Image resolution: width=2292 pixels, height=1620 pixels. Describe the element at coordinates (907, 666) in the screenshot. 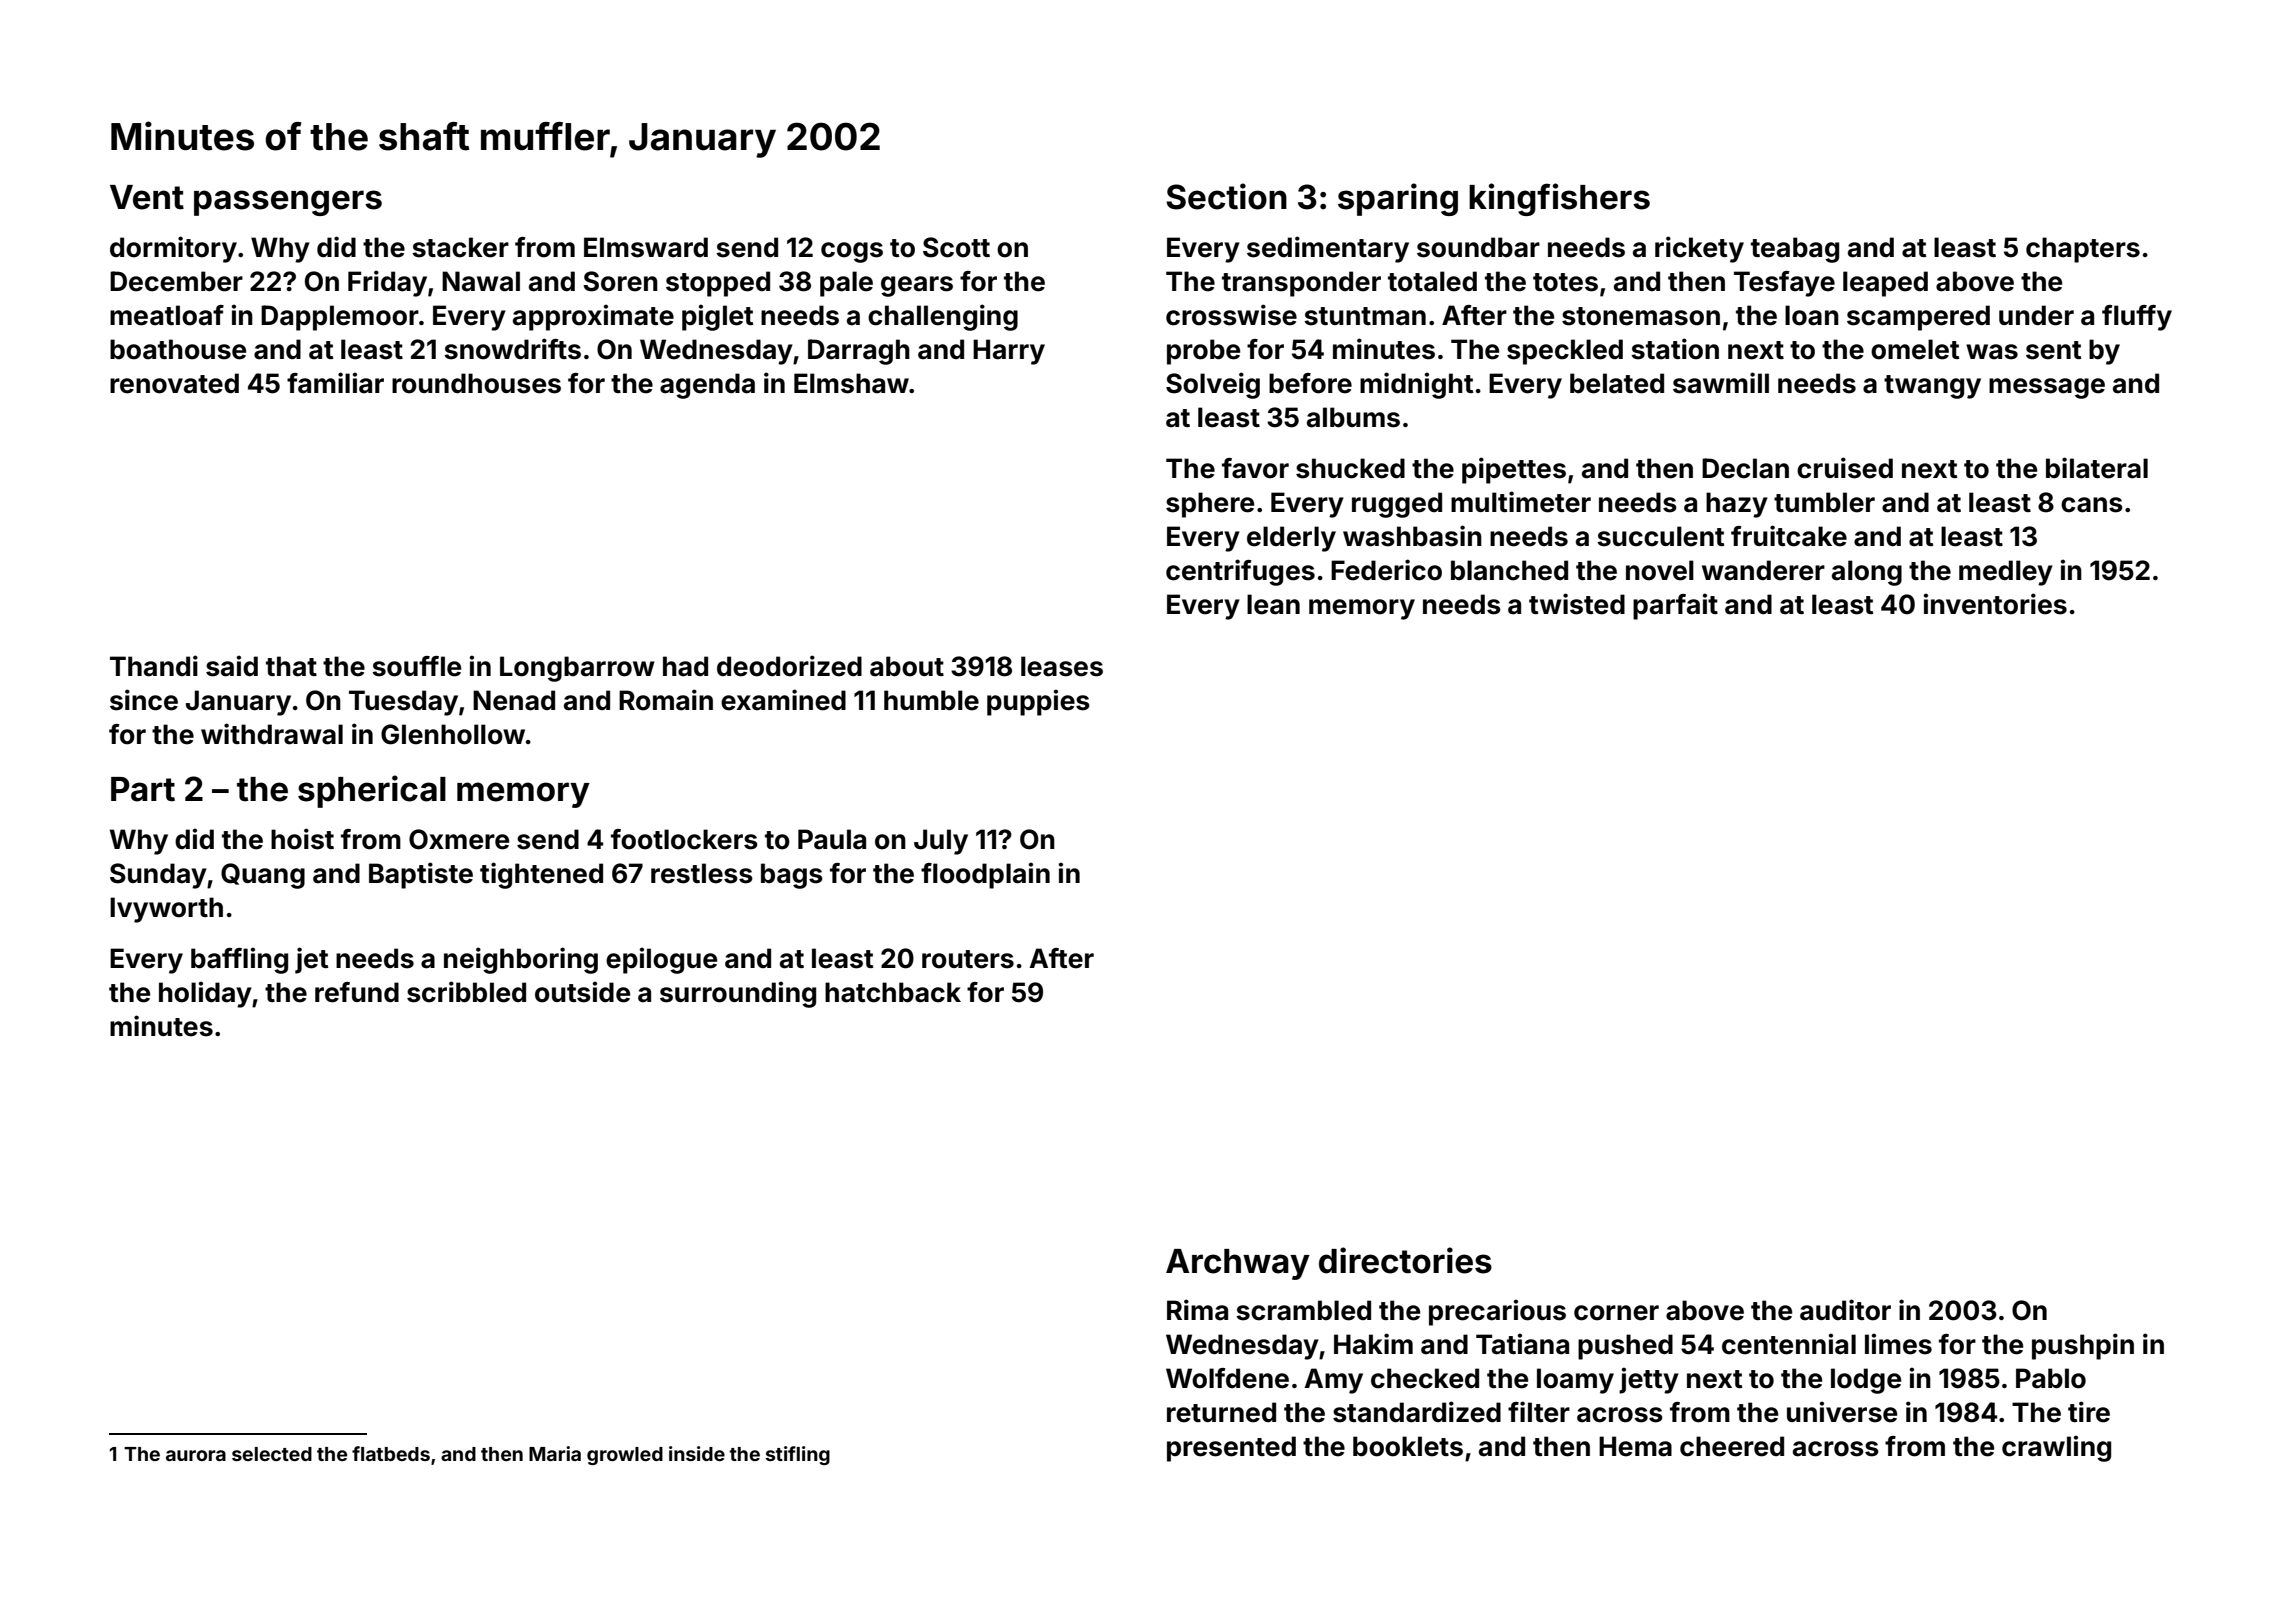

I see `about` at that location.
